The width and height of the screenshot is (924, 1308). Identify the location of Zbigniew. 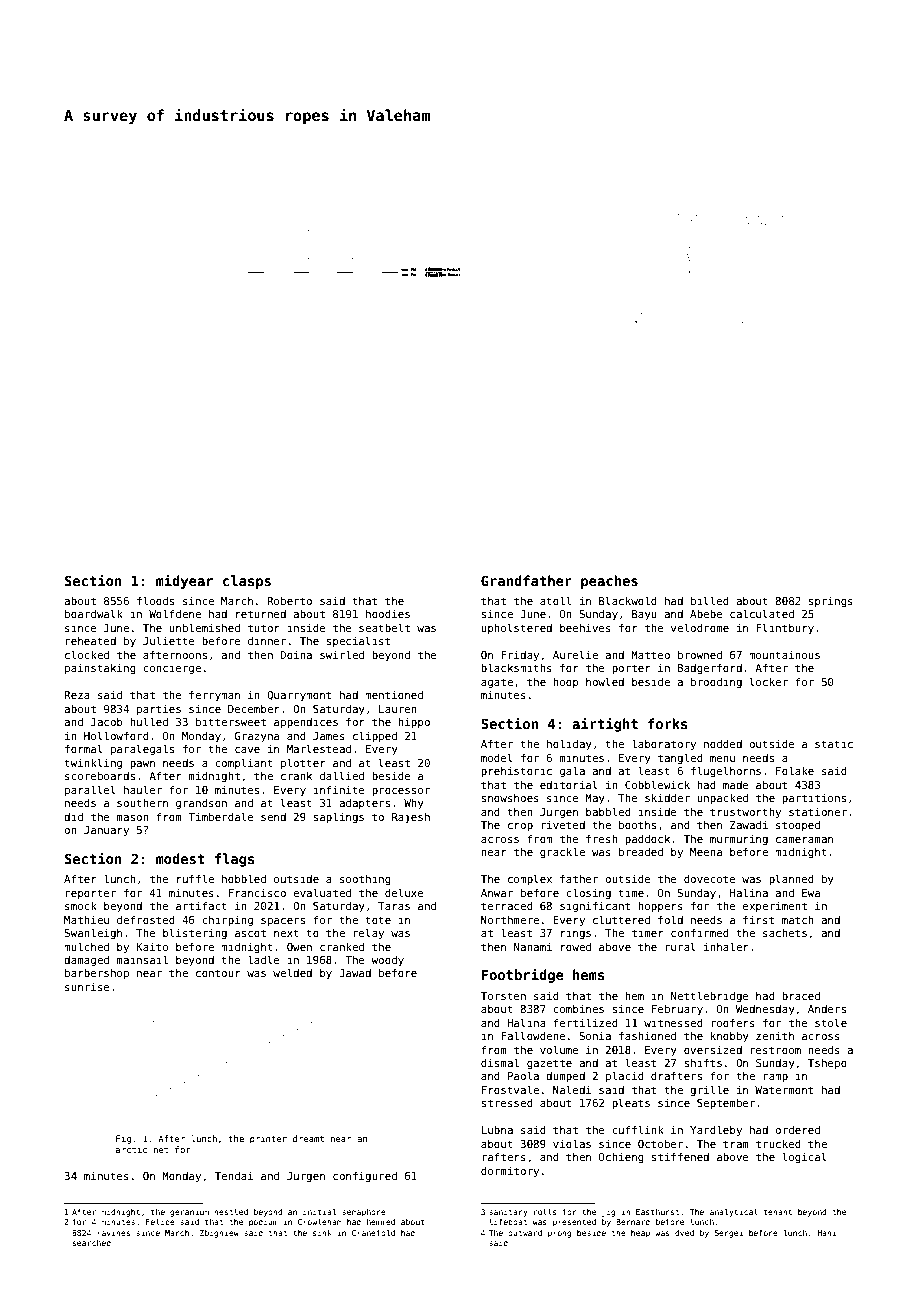
(219, 1234).
